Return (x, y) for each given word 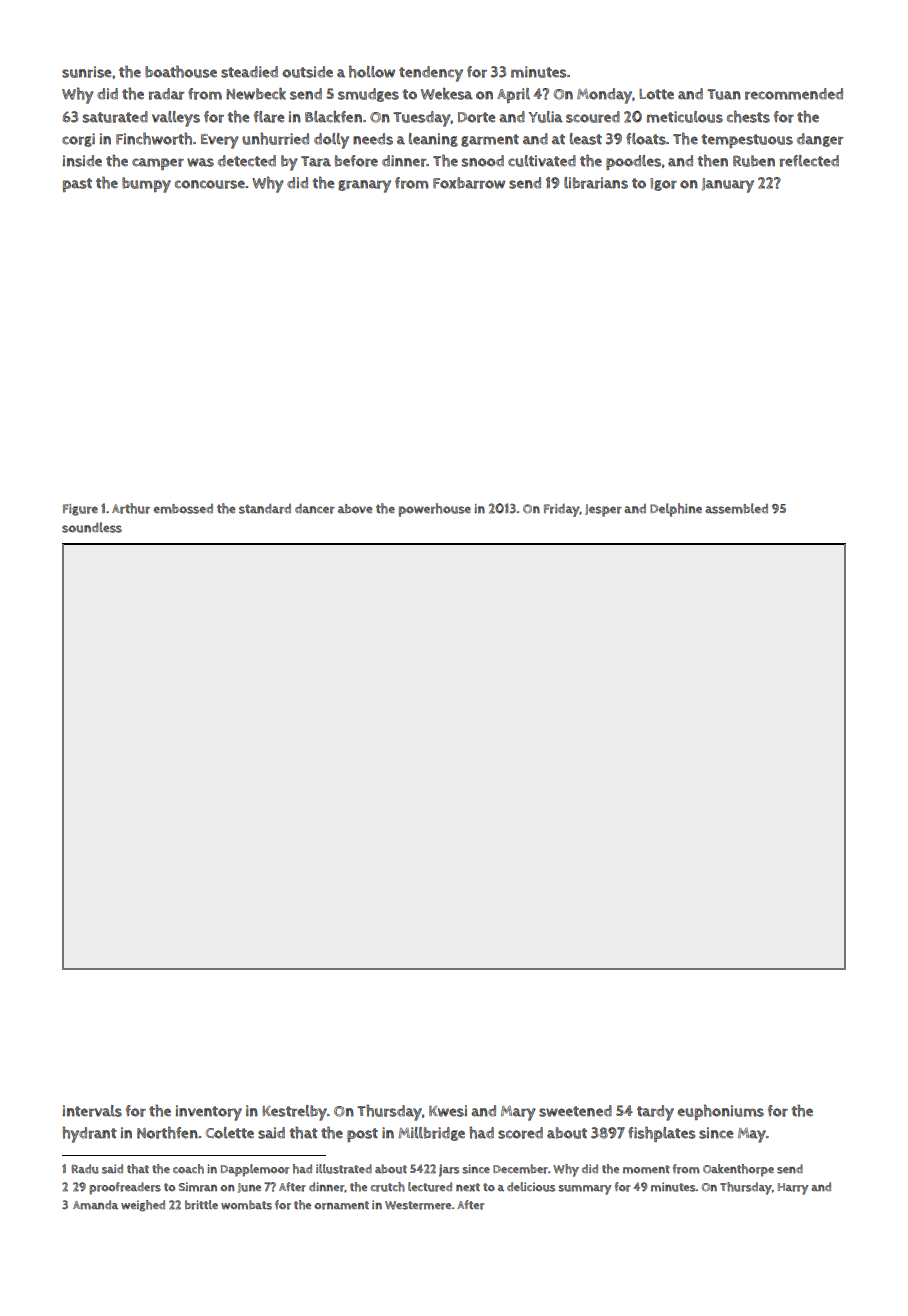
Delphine (676, 510)
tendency (431, 74)
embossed (183, 509)
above (355, 509)
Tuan (724, 94)
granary (364, 186)
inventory (208, 1113)
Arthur (131, 508)
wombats (246, 1205)
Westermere (418, 1205)
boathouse (181, 71)
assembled (736, 508)
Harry (793, 1189)
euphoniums (721, 1112)
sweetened (575, 1111)
